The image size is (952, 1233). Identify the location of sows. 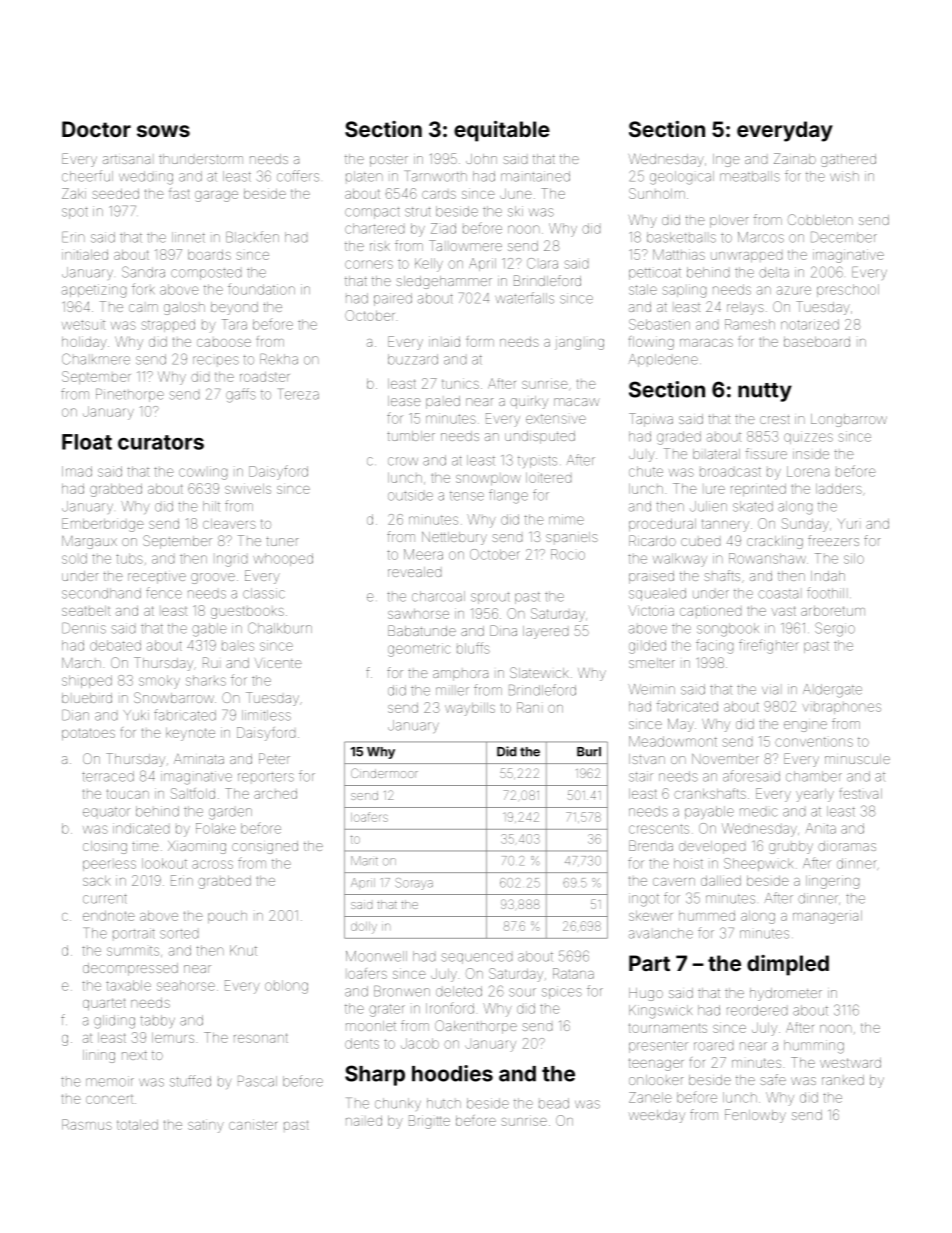
(163, 131).
